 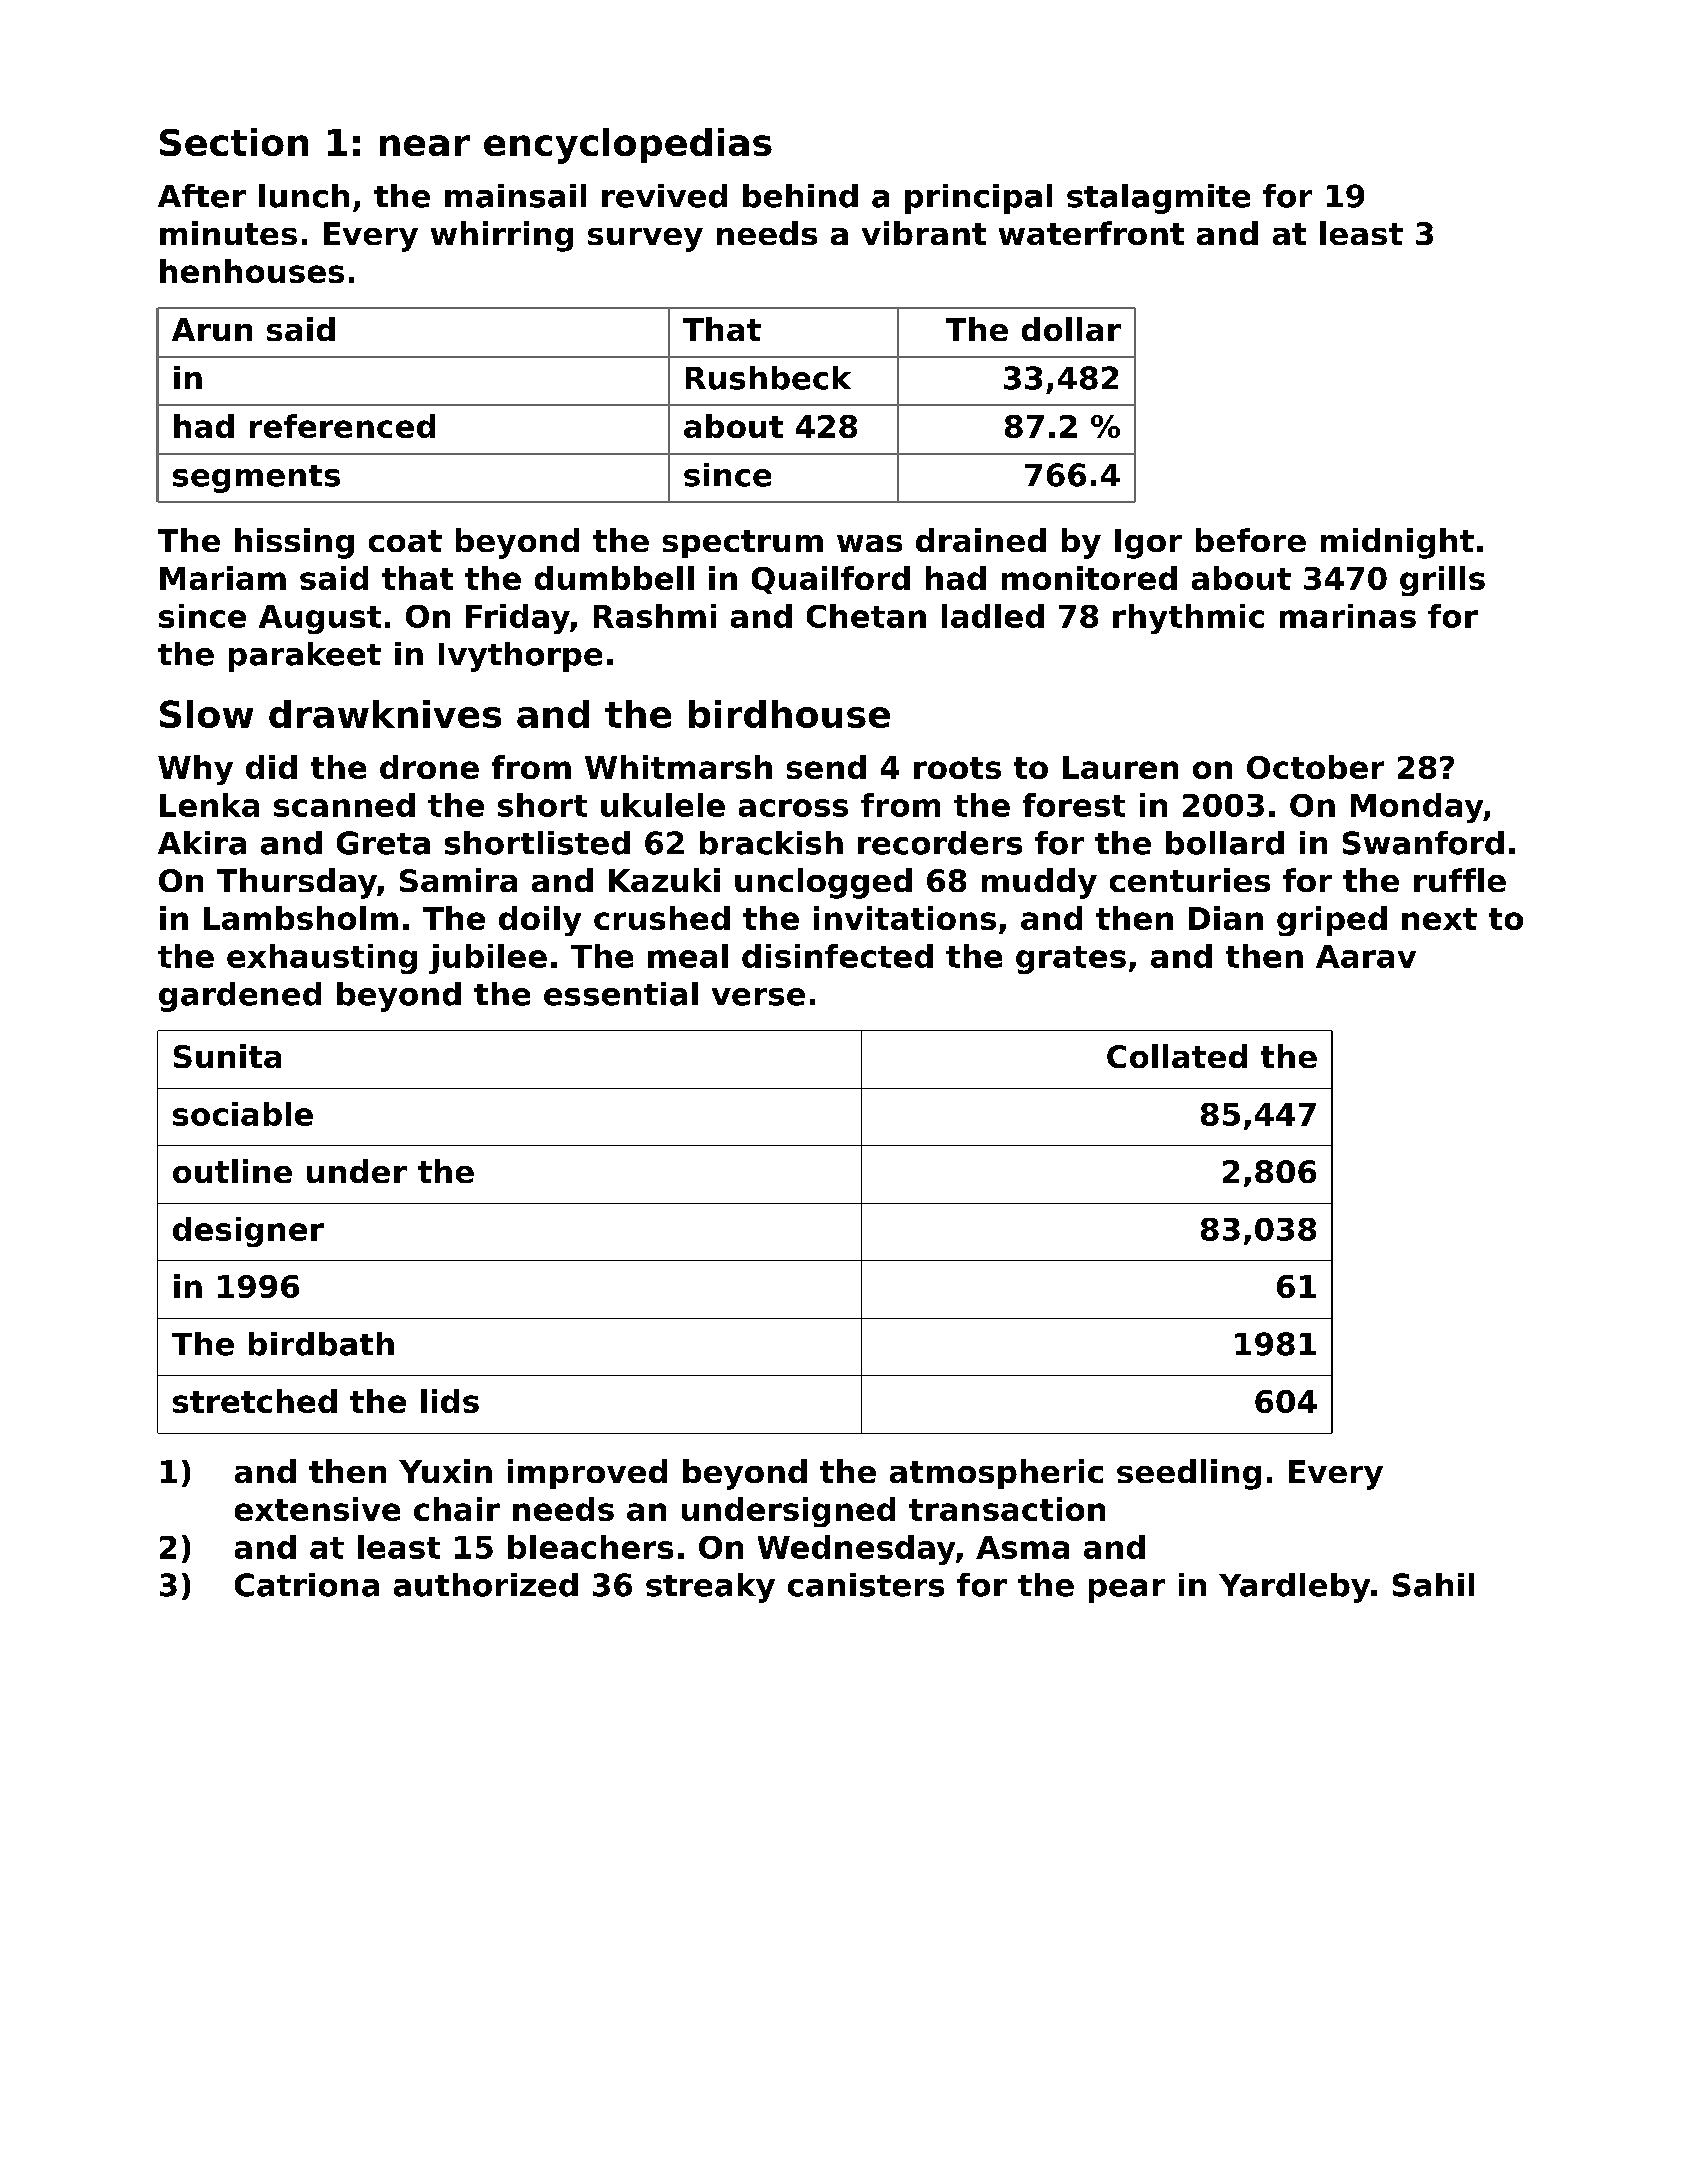 What do you see at coordinates (663, 805) in the screenshot?
I see `ukulele` at bounding box center [663, 805].
